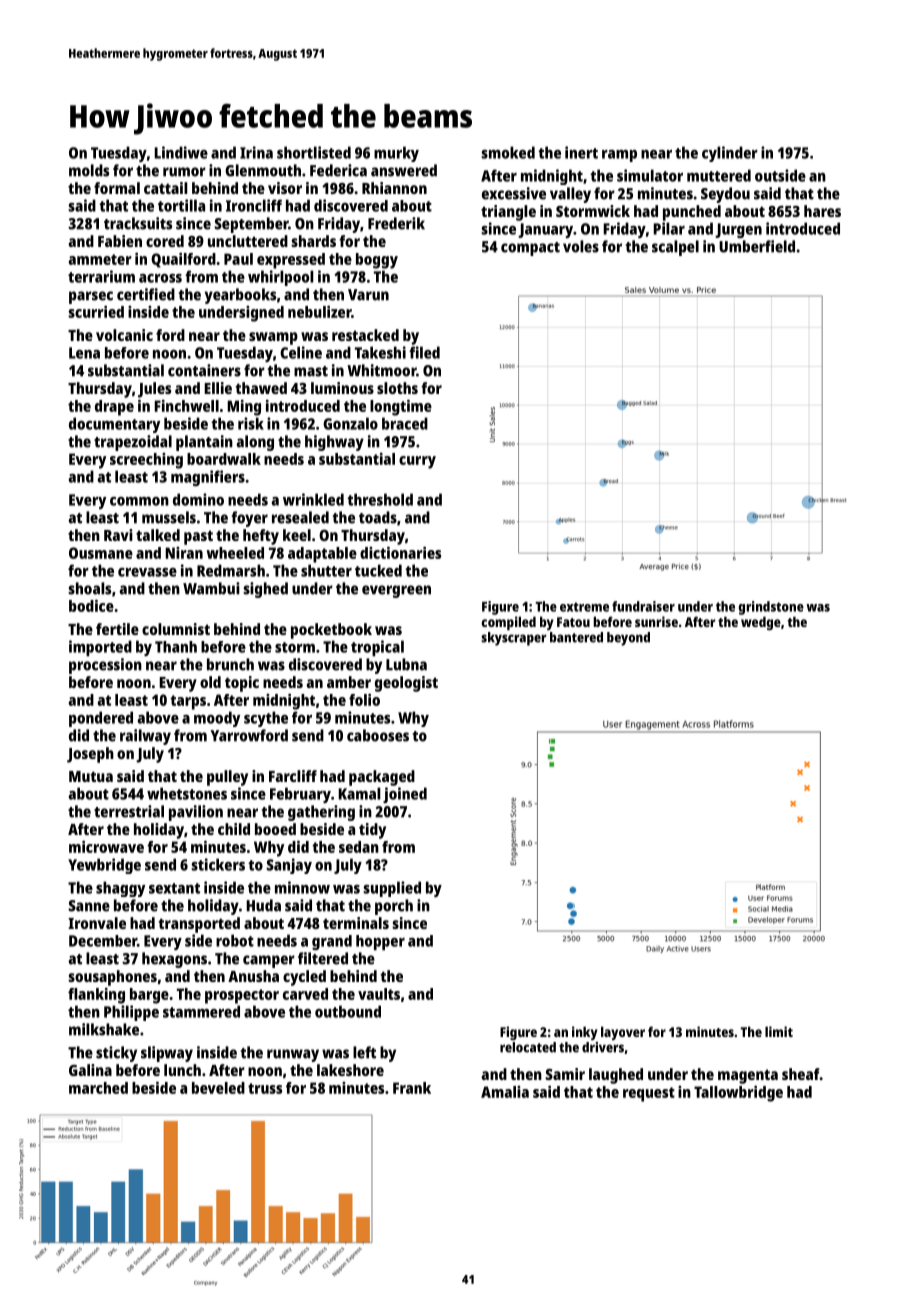 The width and height of the screenshot is (924, 1308). I want to click on cored, so click(165, 241).
